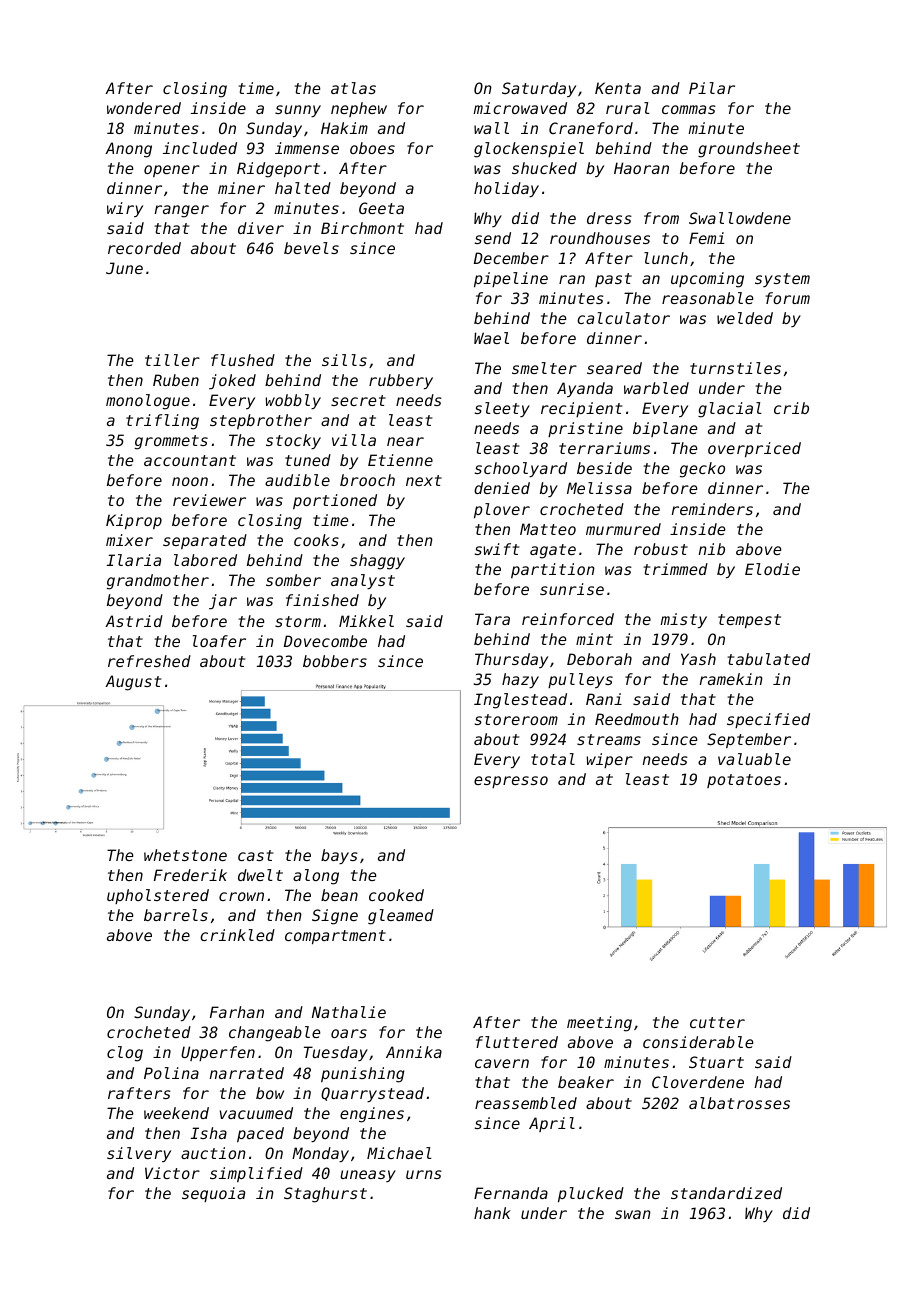  Describe the element at coordinates (144, 248) in the page. I see `recorded` at that location.
